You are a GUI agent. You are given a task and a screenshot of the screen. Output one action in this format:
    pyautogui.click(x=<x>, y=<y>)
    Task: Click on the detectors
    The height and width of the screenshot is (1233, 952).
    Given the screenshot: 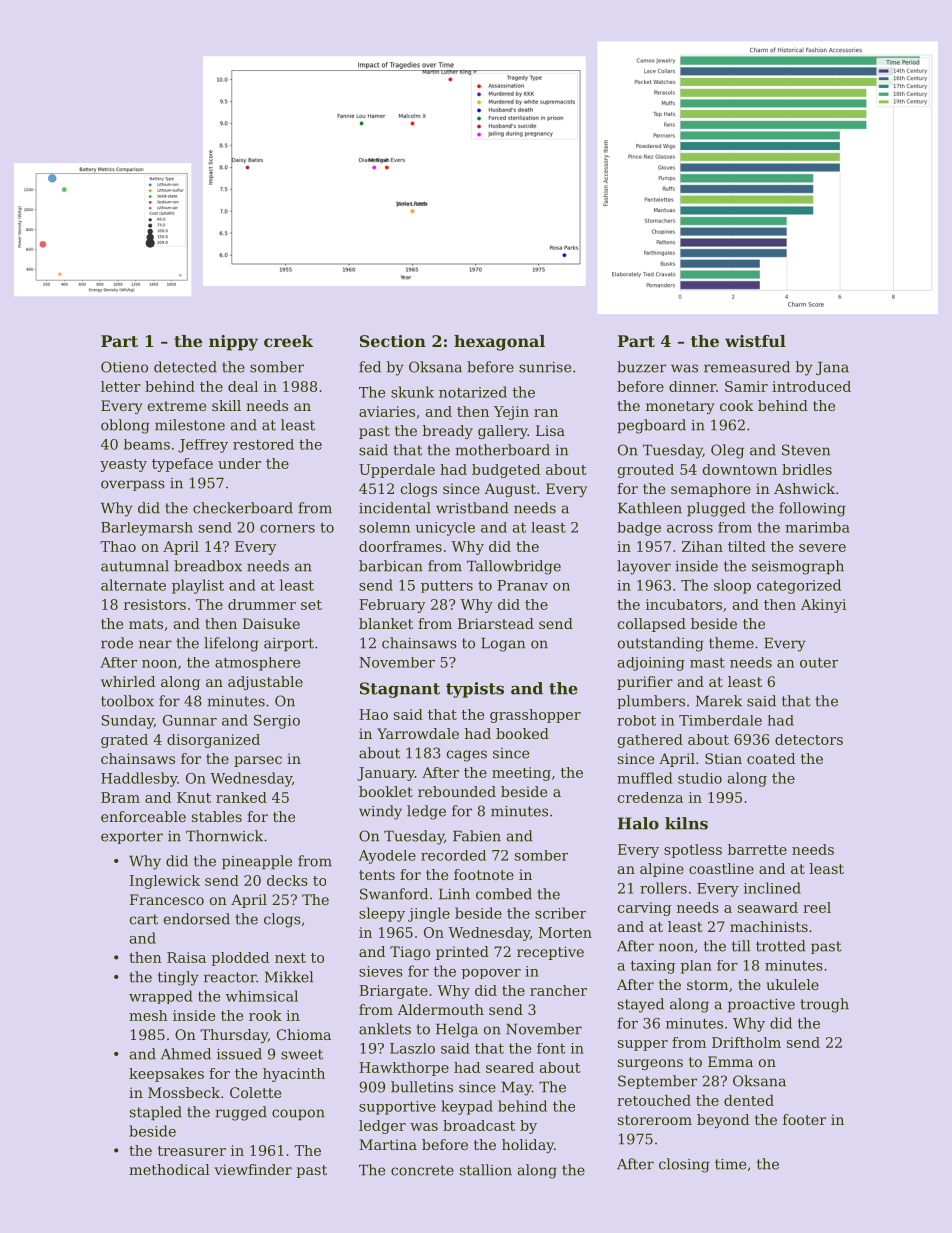 What is the action you would take?
    pyautogui.click(x=809, y=739)
